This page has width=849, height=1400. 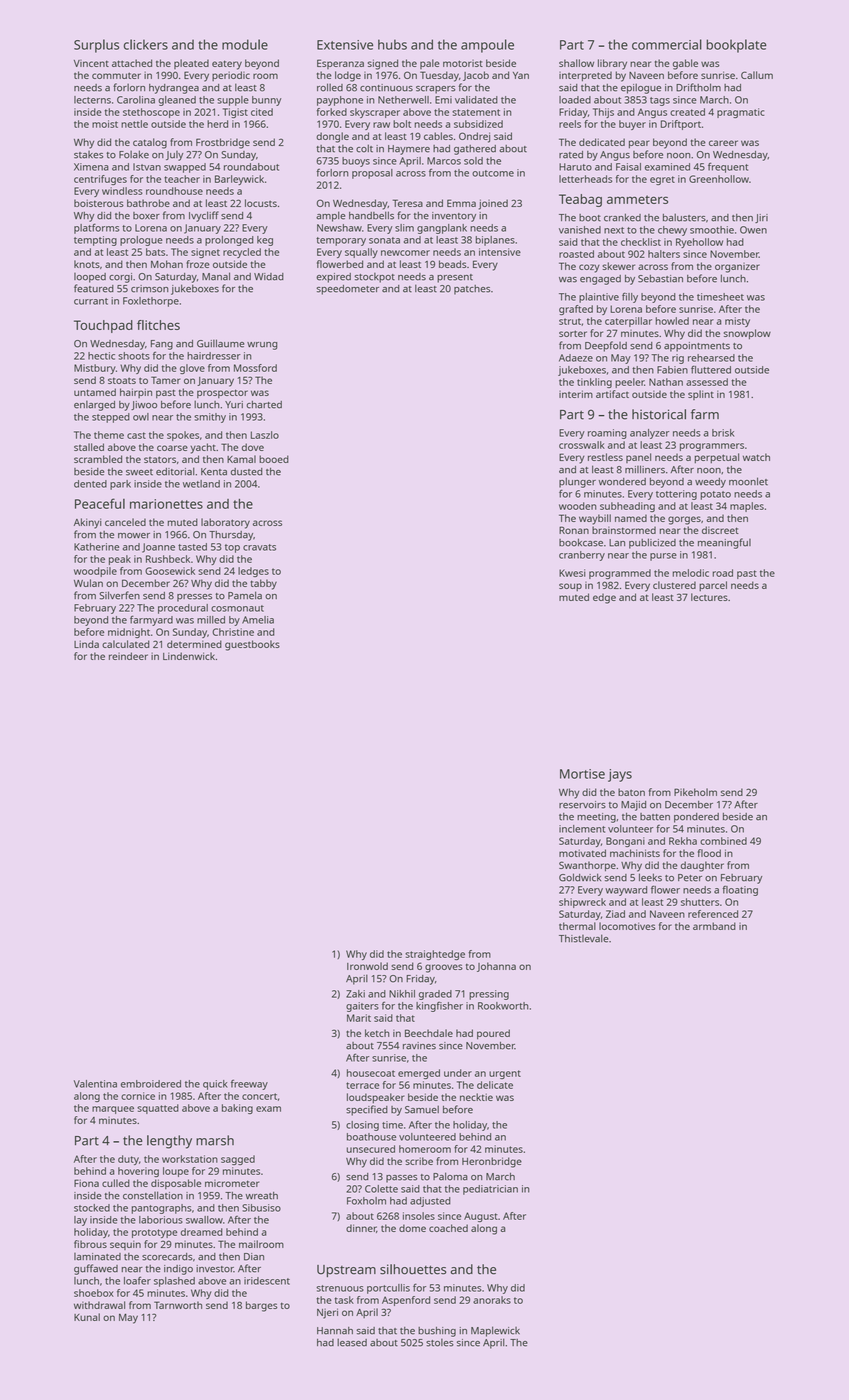 What do you see at coordinates (274, 459) in the page?
I see `booed` at bounding box center [274, 459].
